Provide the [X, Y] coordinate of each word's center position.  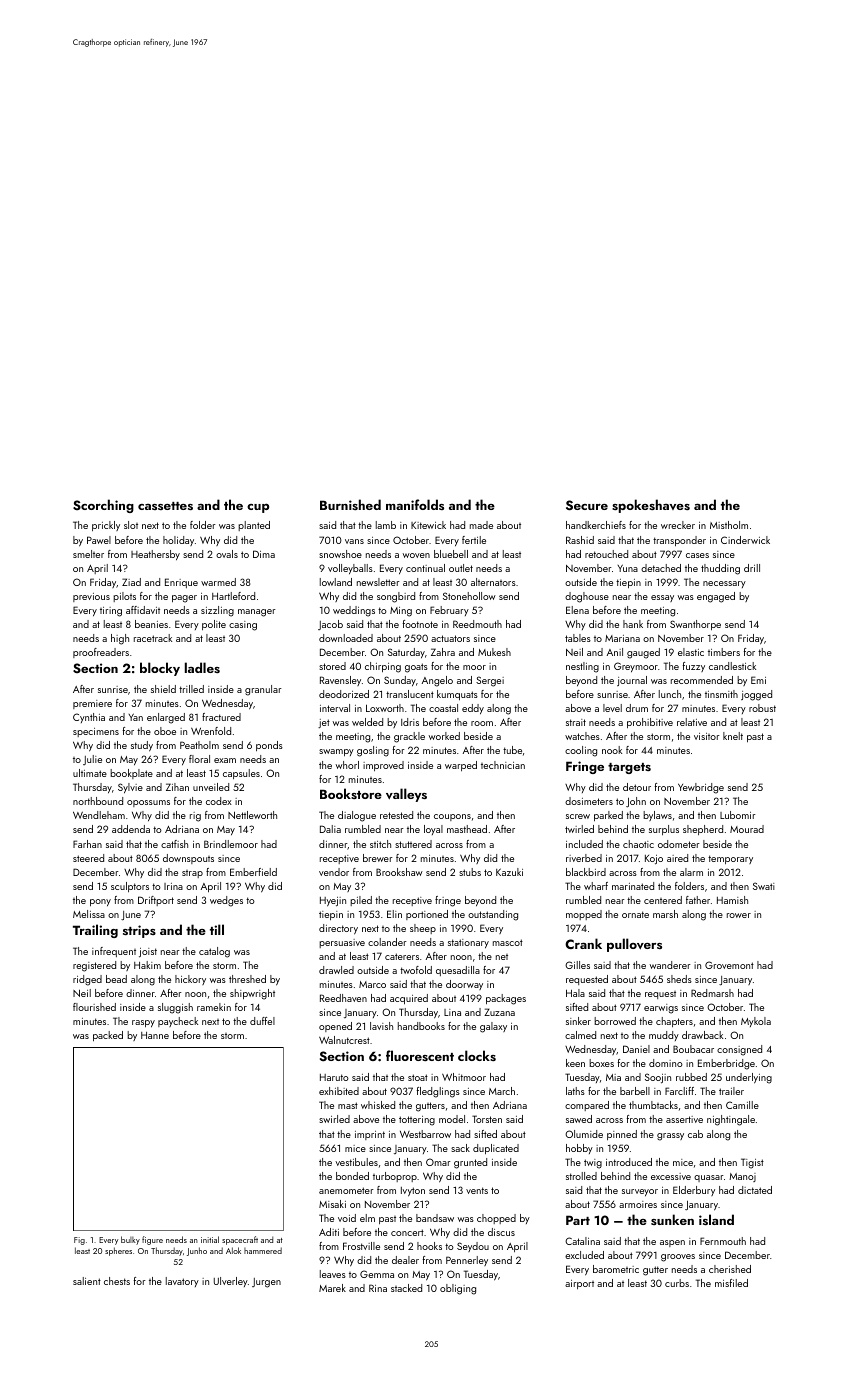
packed [108, 1036]
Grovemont [729, 965]
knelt [733, 736]
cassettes [165, 506]
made [481, 525]
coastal [443, 708]
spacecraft [240, 1240]
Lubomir [738, 815]
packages [506, 999]
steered [88, 858]
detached [661, 568]
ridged [87, 980]
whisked [378, 1105]
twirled [579, 829]
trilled [191, 689]
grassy [670, 1137]
